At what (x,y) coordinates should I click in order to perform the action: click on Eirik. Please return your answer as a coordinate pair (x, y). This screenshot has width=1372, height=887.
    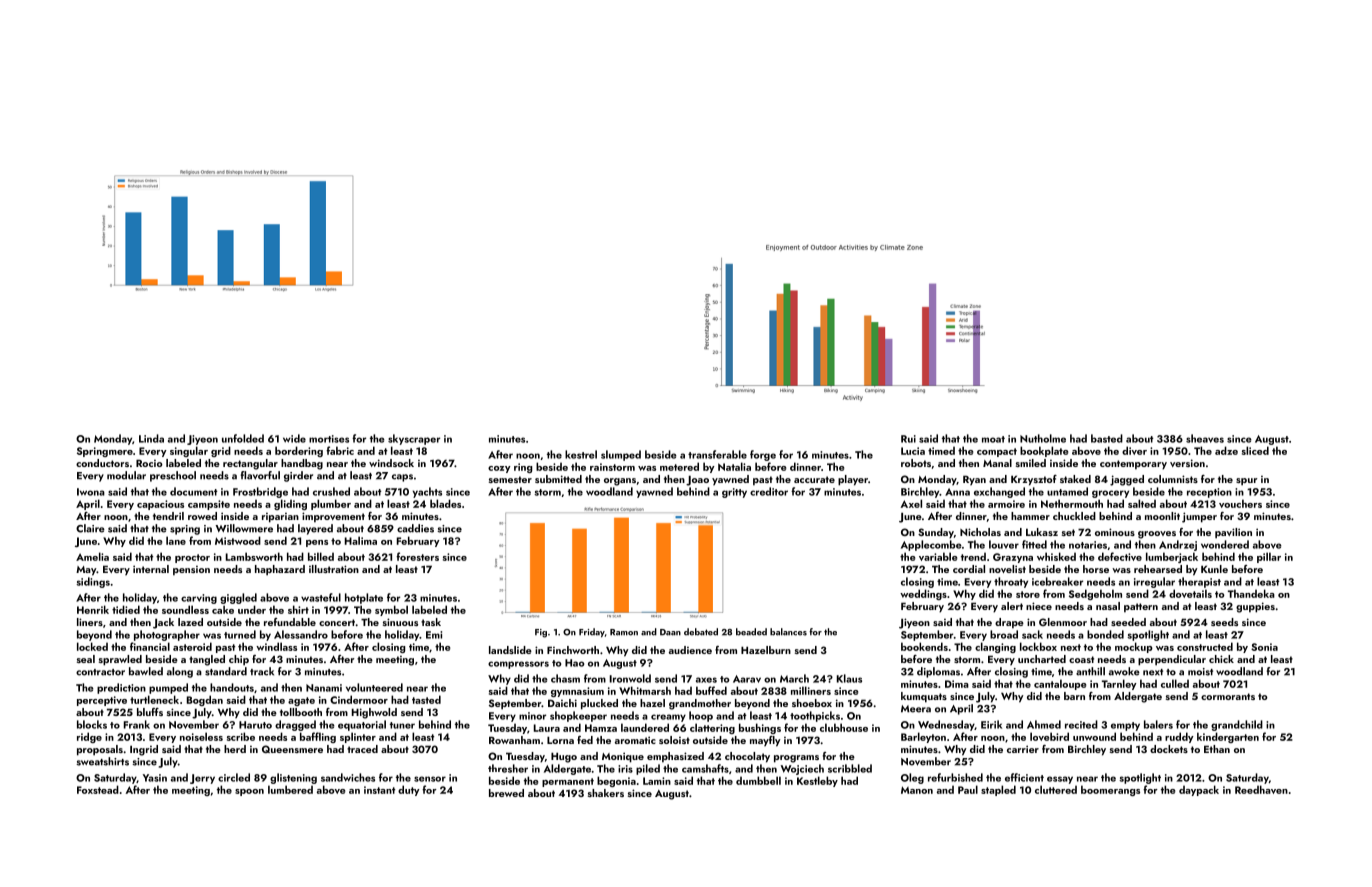
    Looking at the image, I should click on (991, 724).
